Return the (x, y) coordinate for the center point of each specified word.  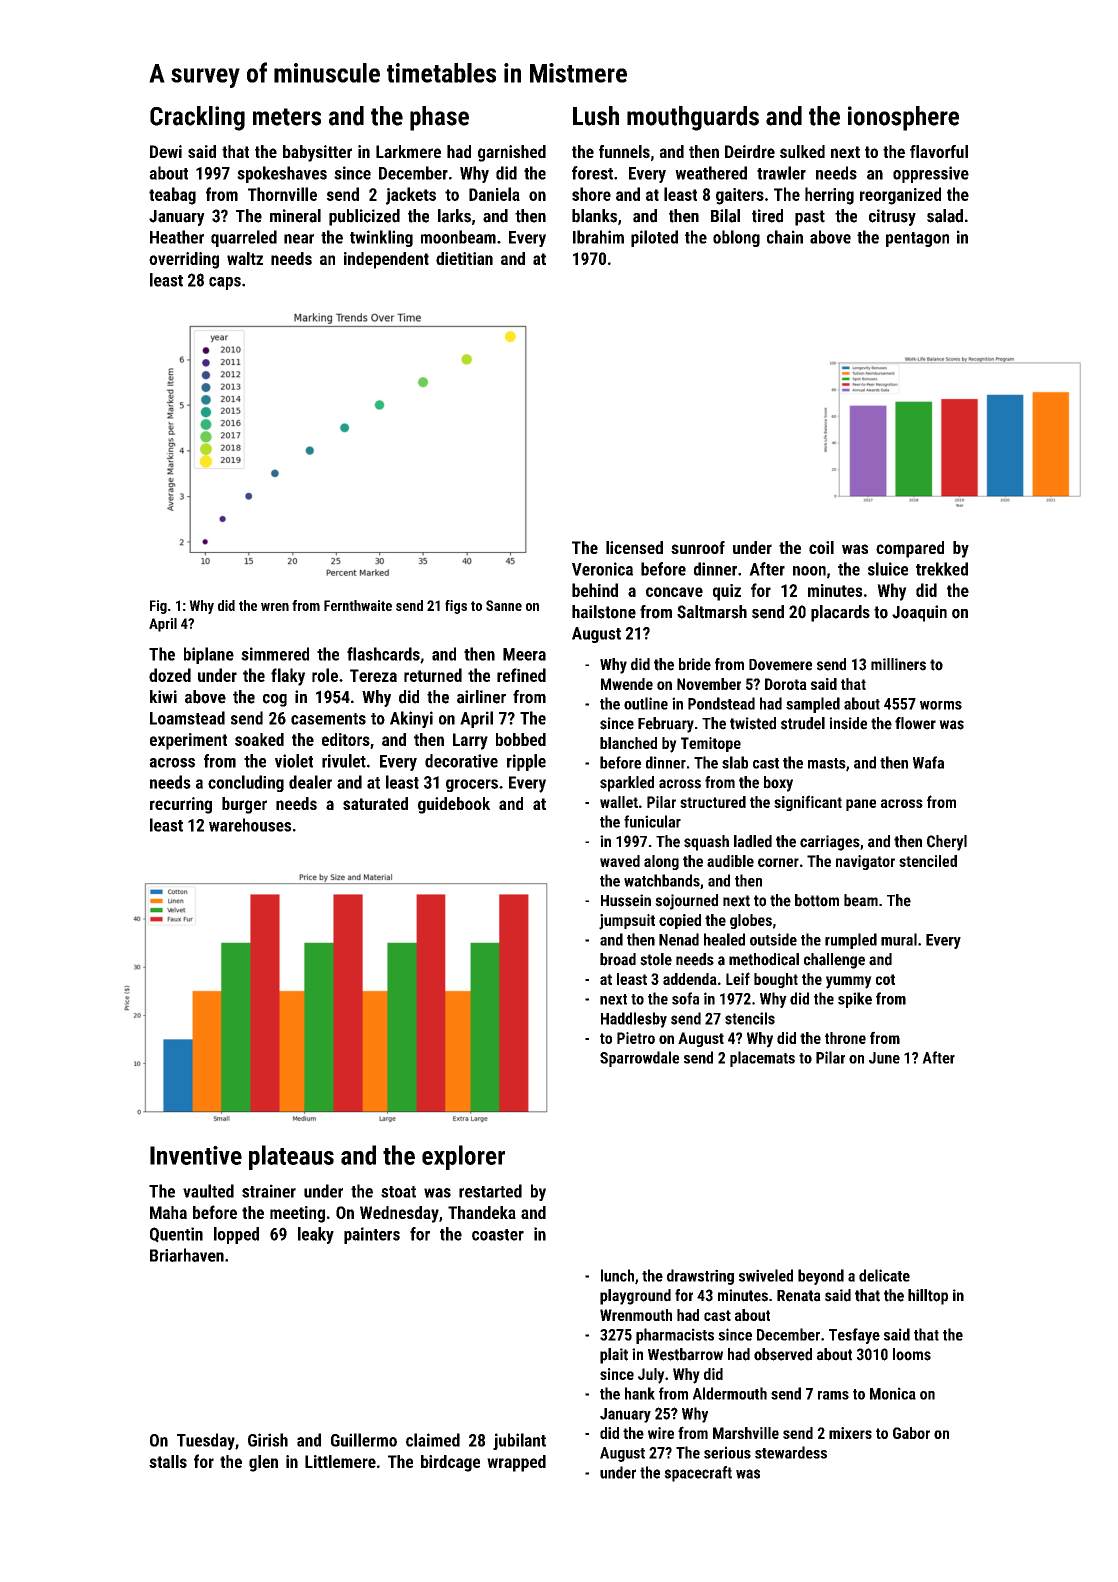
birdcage (450, 1463)
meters (287, 117)
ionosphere (903, 118)
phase (439, 118)
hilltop (928, 1297)
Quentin (176, 1235)
